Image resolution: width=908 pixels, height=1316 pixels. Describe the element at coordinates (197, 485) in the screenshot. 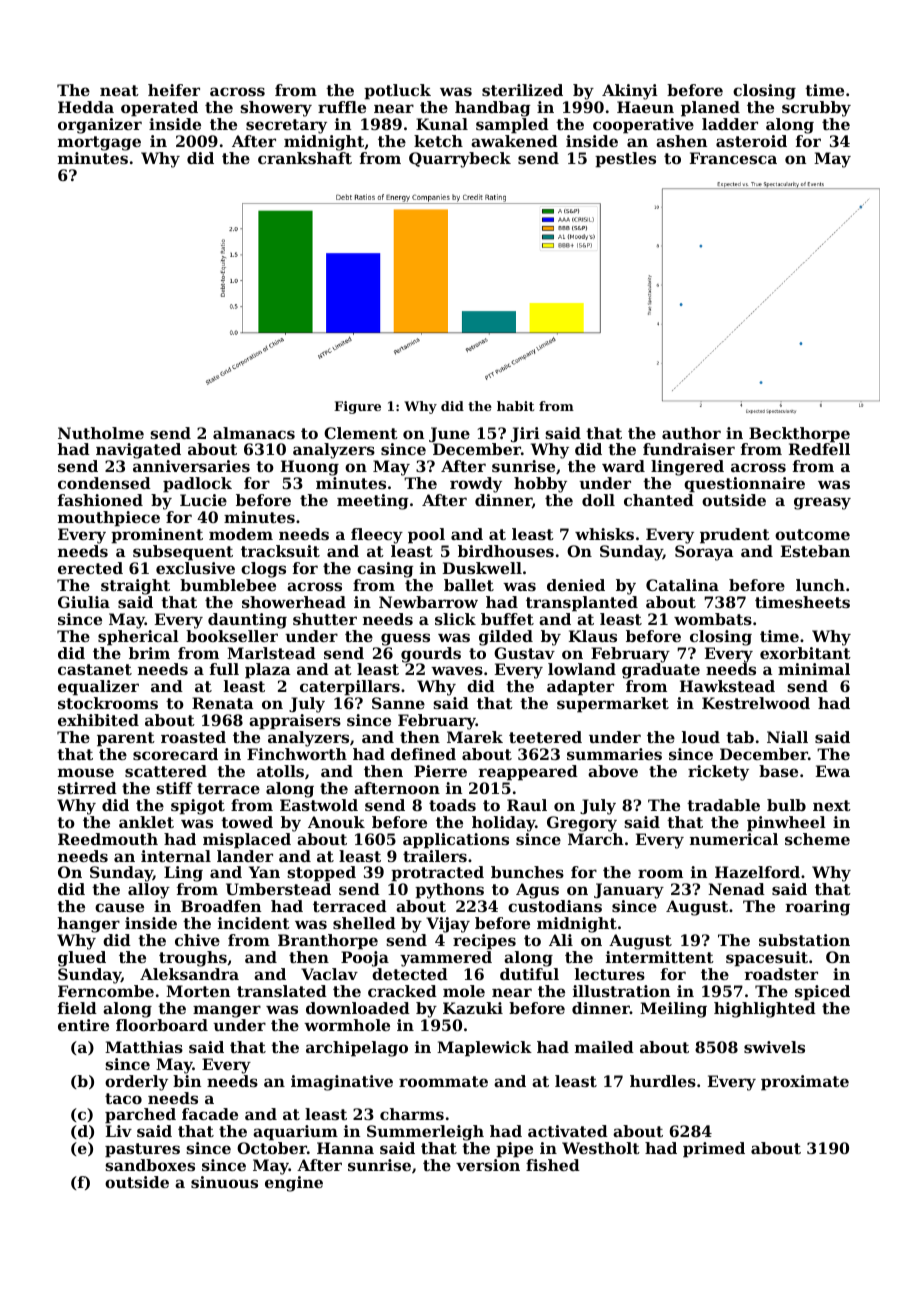

I see `padlock` at that location.
